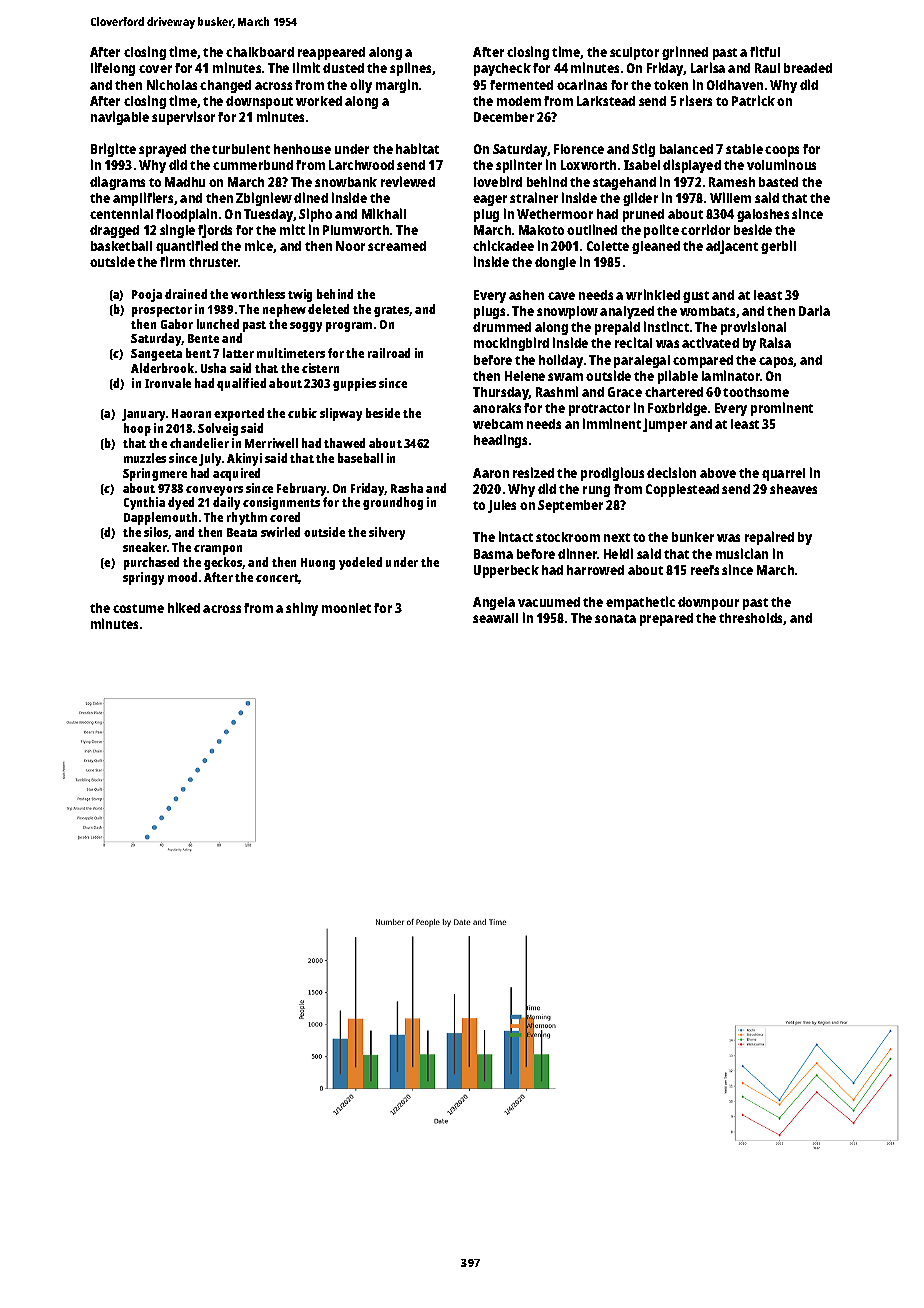  Describe the element at coordinates (260, 52) in the document. I see `chalkboard` at that location.
